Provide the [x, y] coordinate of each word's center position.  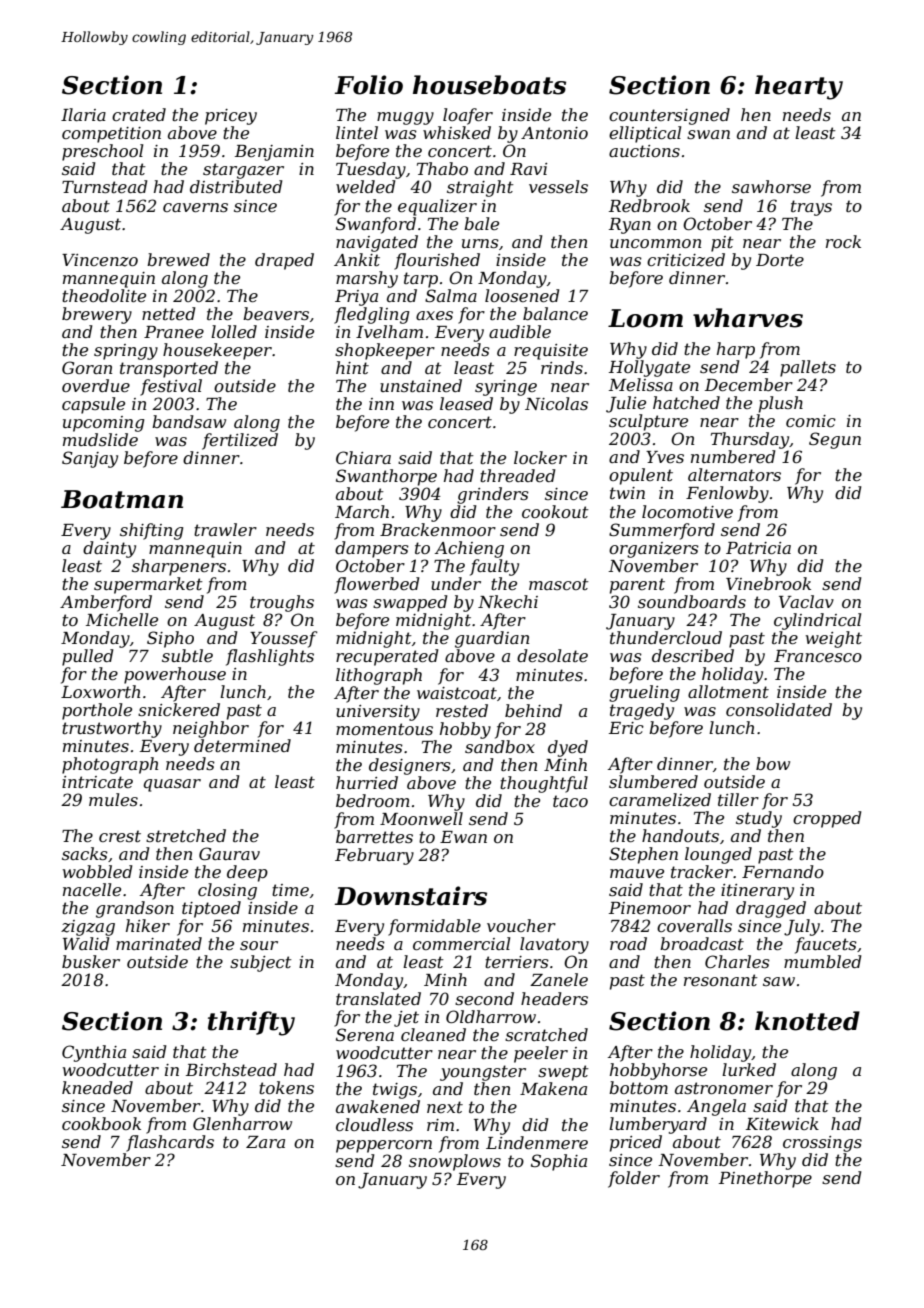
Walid [86, 943]
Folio [369, 85]
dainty [109, 549]
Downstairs [411, 896]
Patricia [758, 548]
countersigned [669, 116]
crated [139, 114]
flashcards [170, 1143]
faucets [826, 945]
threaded [517, 475]
